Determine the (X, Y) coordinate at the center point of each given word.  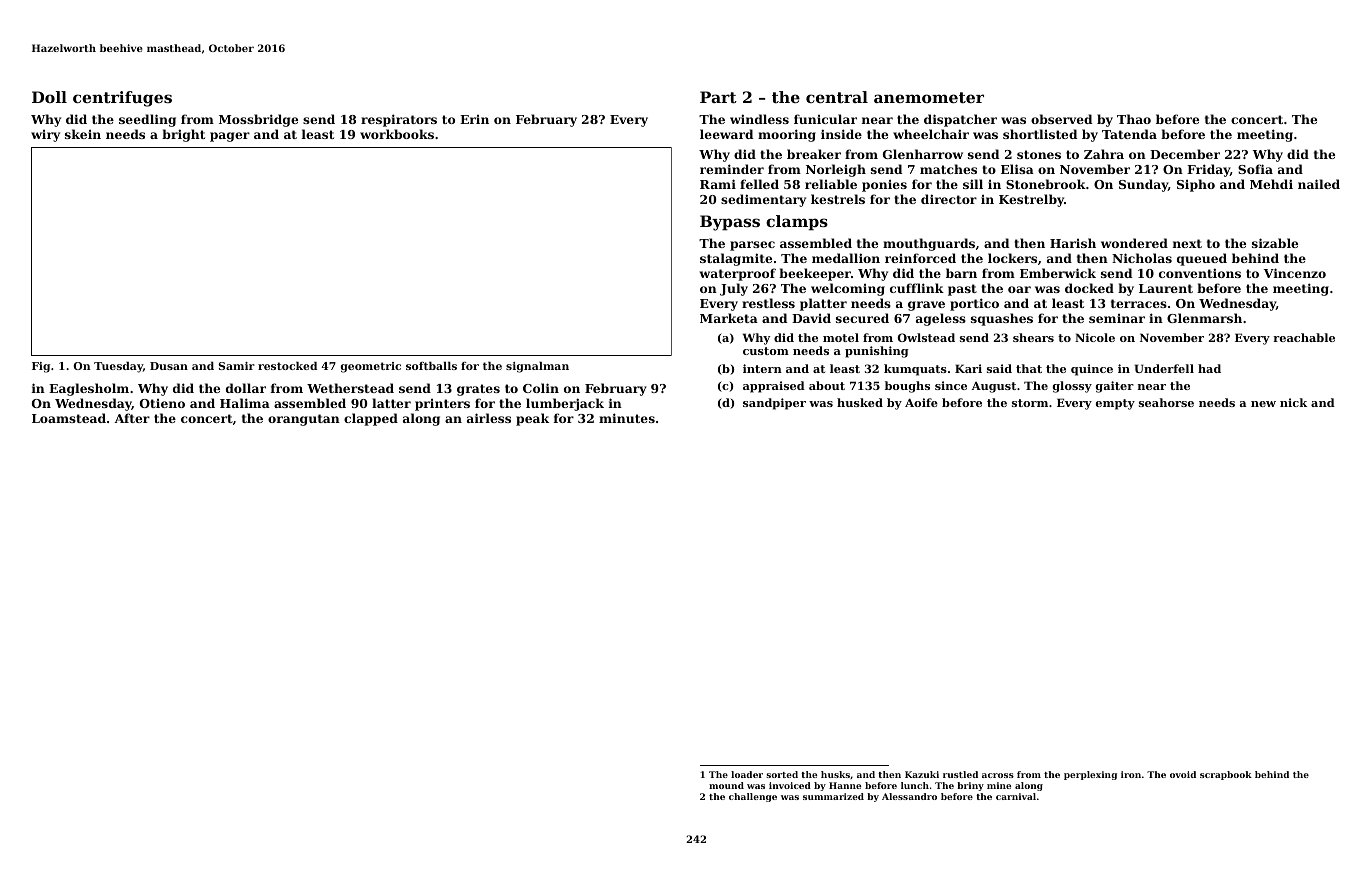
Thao (1134, 119)
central (837, 97)
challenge (753, 797)
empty (1115, 404)
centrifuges (122, 99)
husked (860, 402)
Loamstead (69, 418)
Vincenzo (1295, 273)
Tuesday (118, 367)
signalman (537, 367)
